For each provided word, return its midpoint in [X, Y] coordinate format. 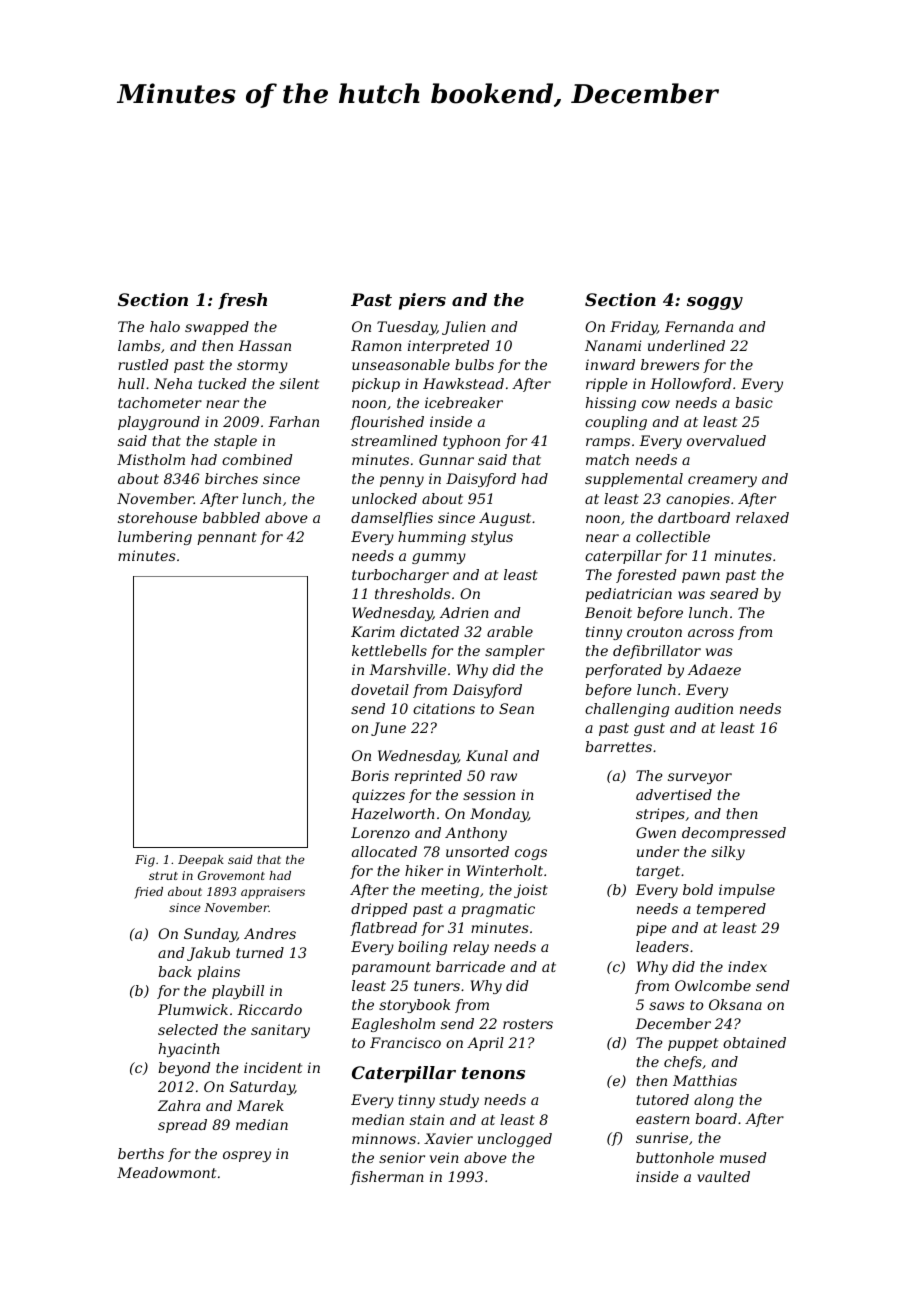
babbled [231, 517]
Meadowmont [166, 1172]
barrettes [618, 746]
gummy [439, 558]
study [459, 1101]
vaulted [723, 1176]
